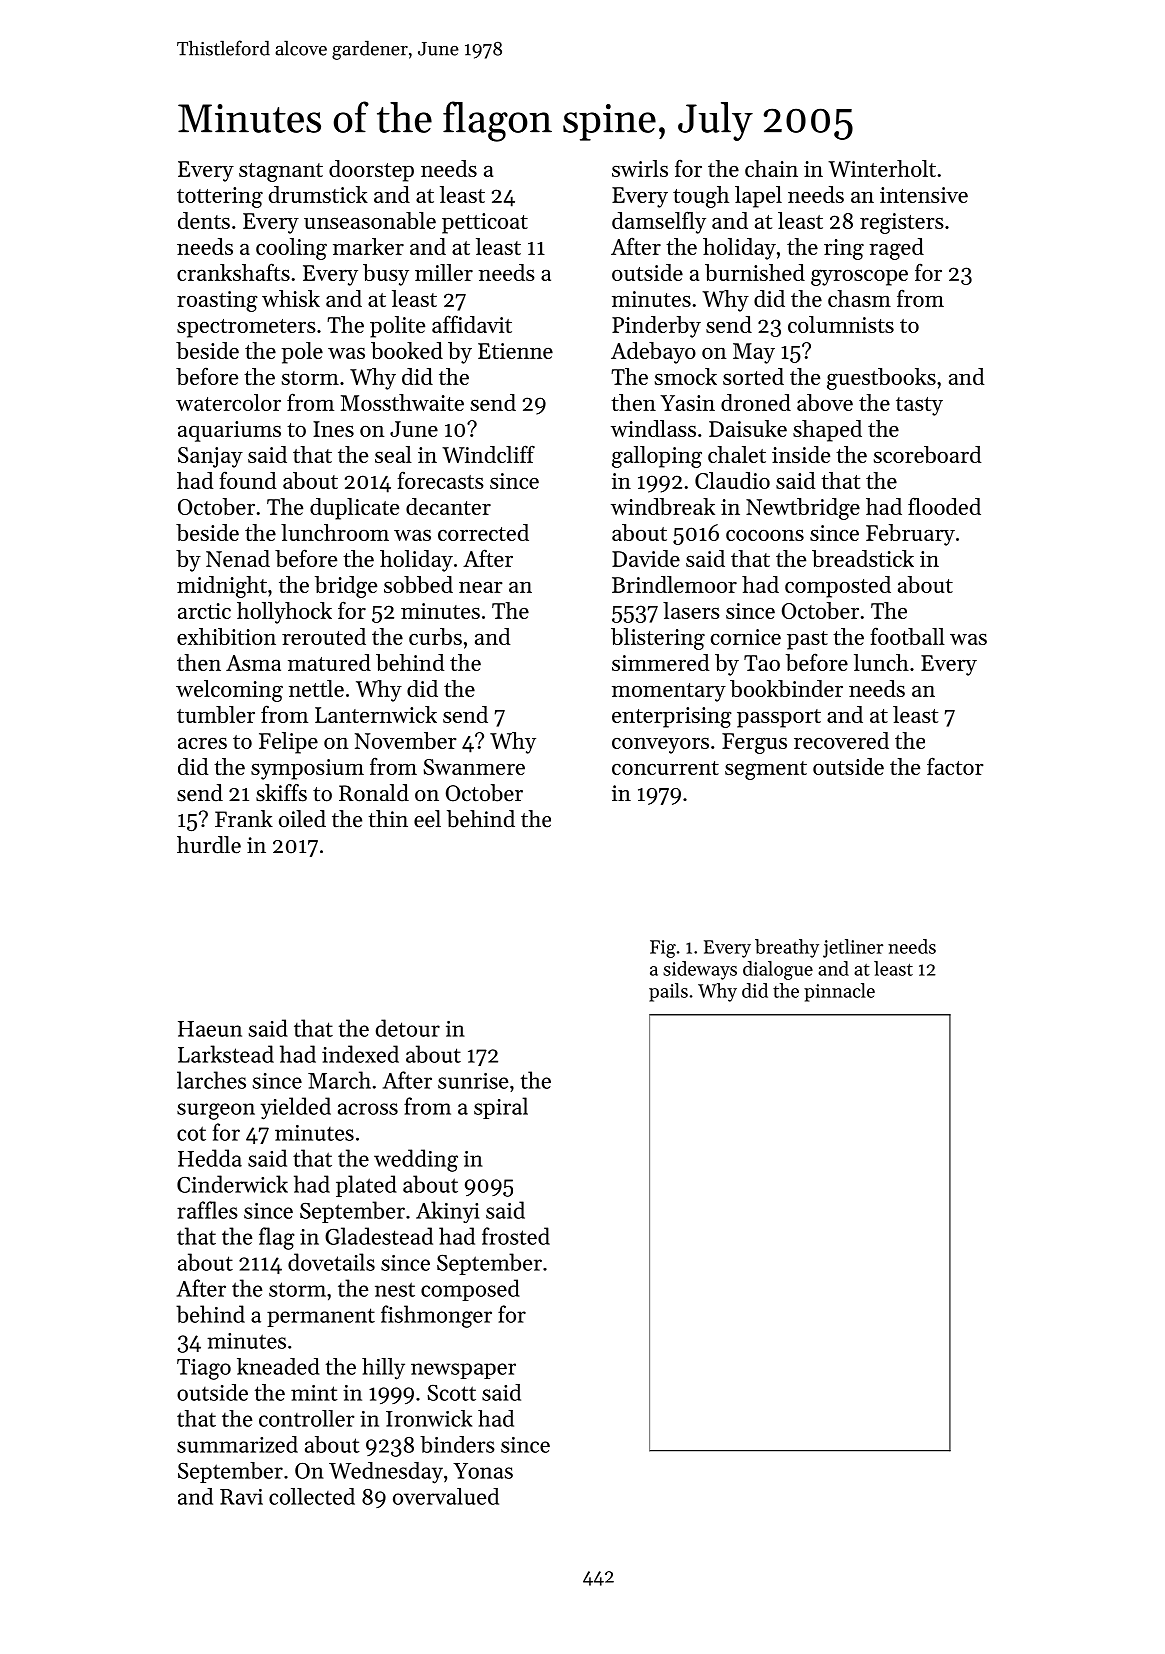  What do you see at coordinates (640, 168) in the document?
I see `swirls` at bounding box center [640, 168].
